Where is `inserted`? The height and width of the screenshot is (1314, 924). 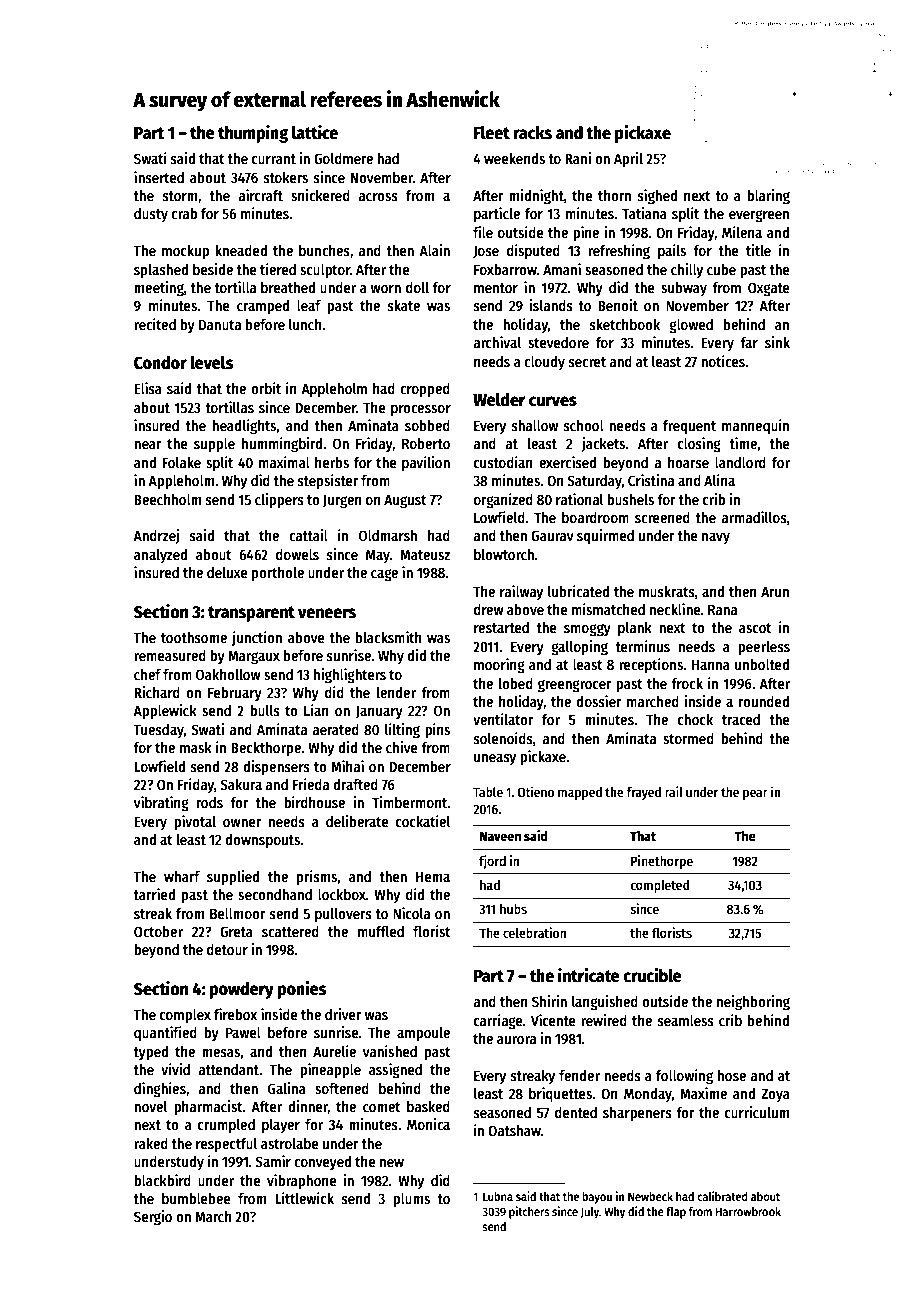 inserted is located at coordinates (159, 177).
